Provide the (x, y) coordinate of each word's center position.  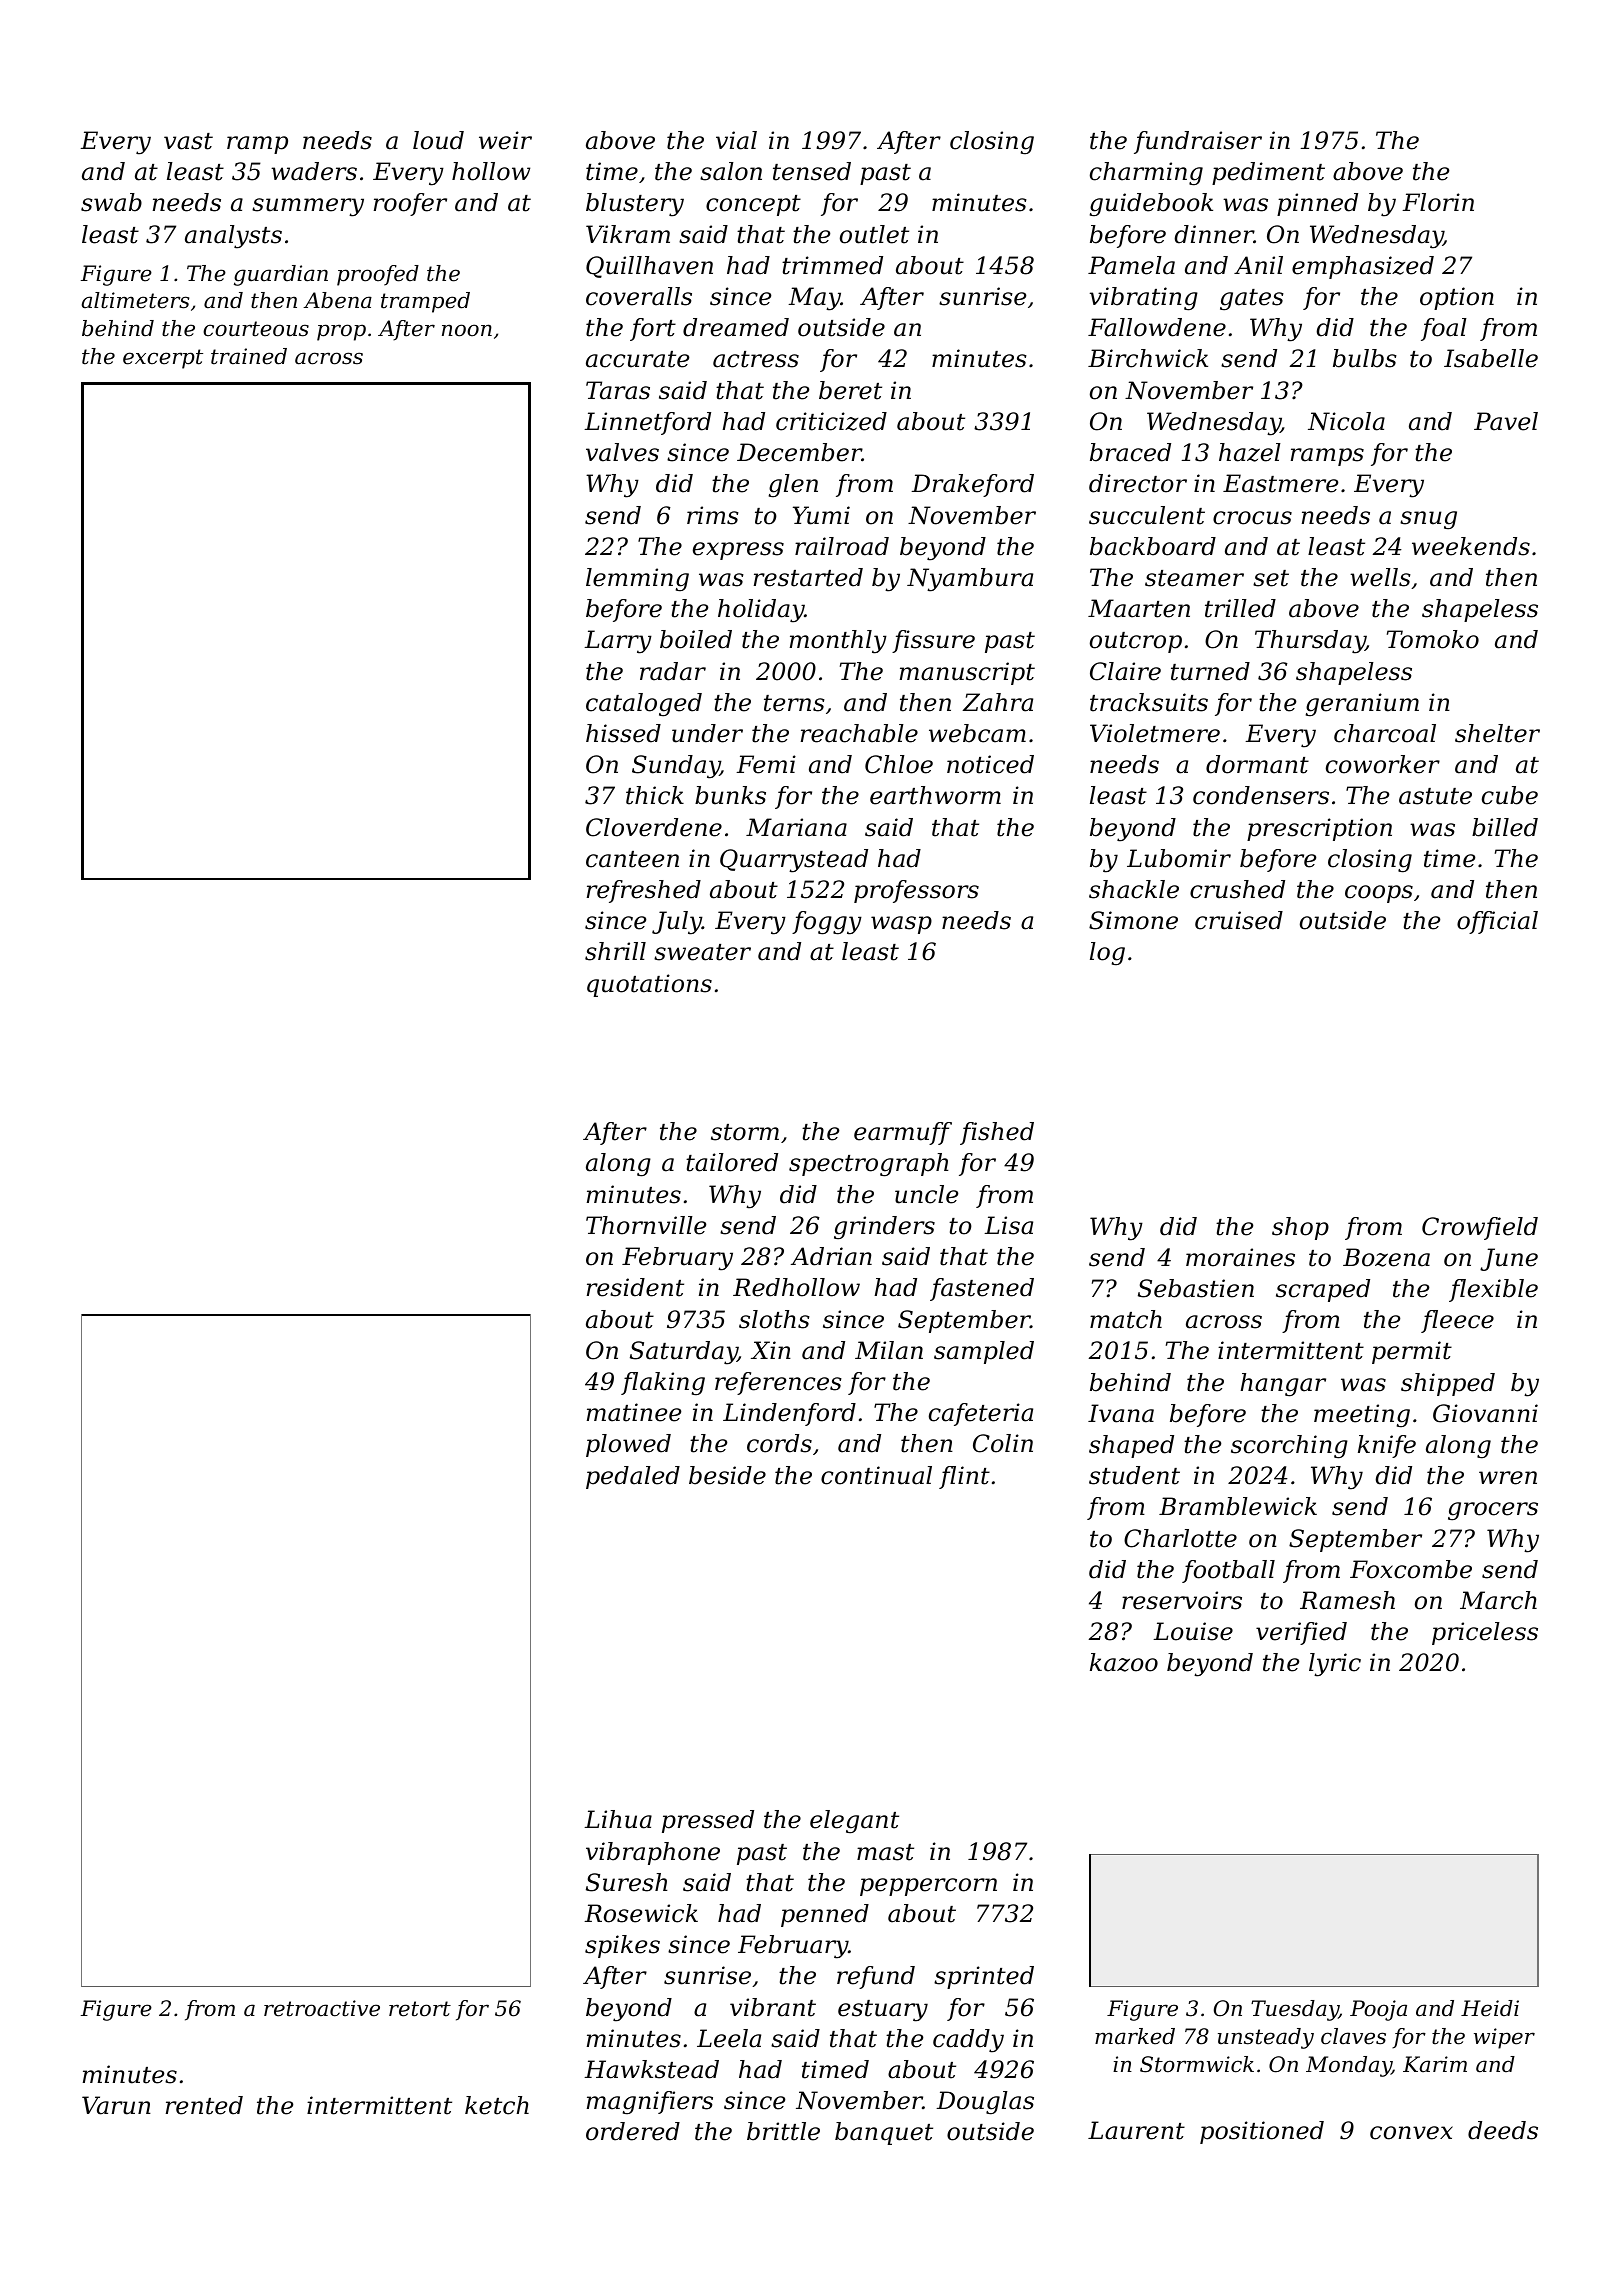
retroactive (322, 2008)
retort (420, 2009)
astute (1435, 796)
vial (736, 140)
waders (314, 171)
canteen (632, 859)
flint (964, 1477)
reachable (859, 733)
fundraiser (1198, 142)
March (1498, 1600)
